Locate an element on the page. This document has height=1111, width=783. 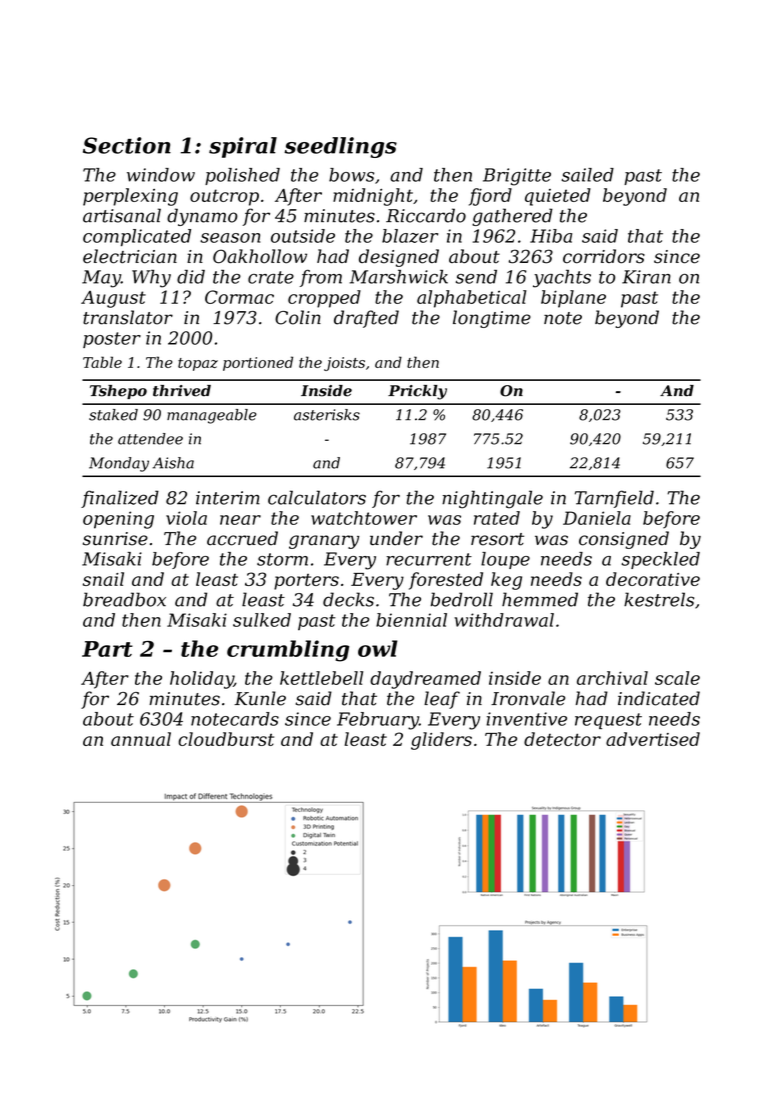
breadbox is located at coordinates (124, 599).
